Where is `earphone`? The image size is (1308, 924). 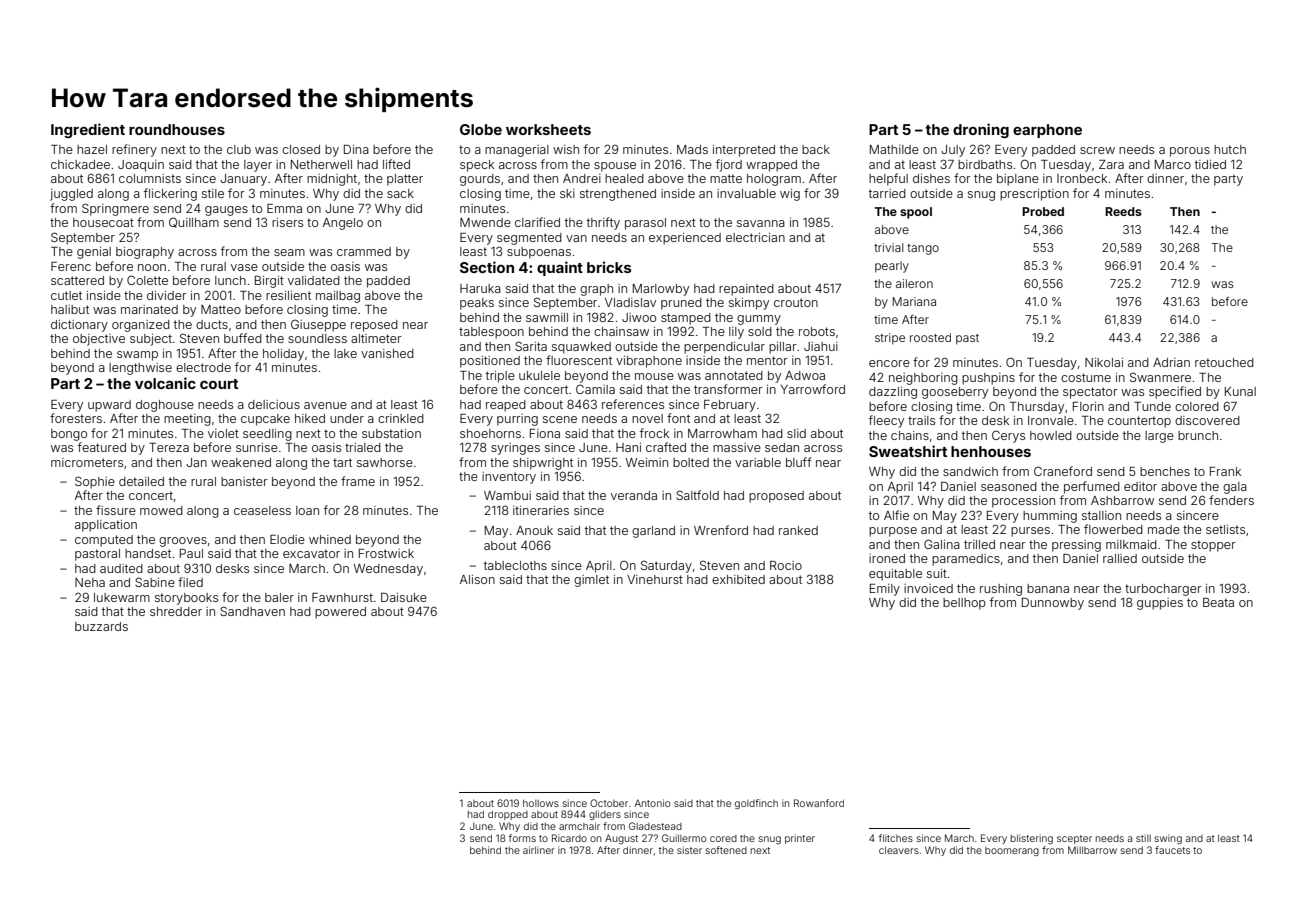 earphone is located at coordinates (1047, 131).
